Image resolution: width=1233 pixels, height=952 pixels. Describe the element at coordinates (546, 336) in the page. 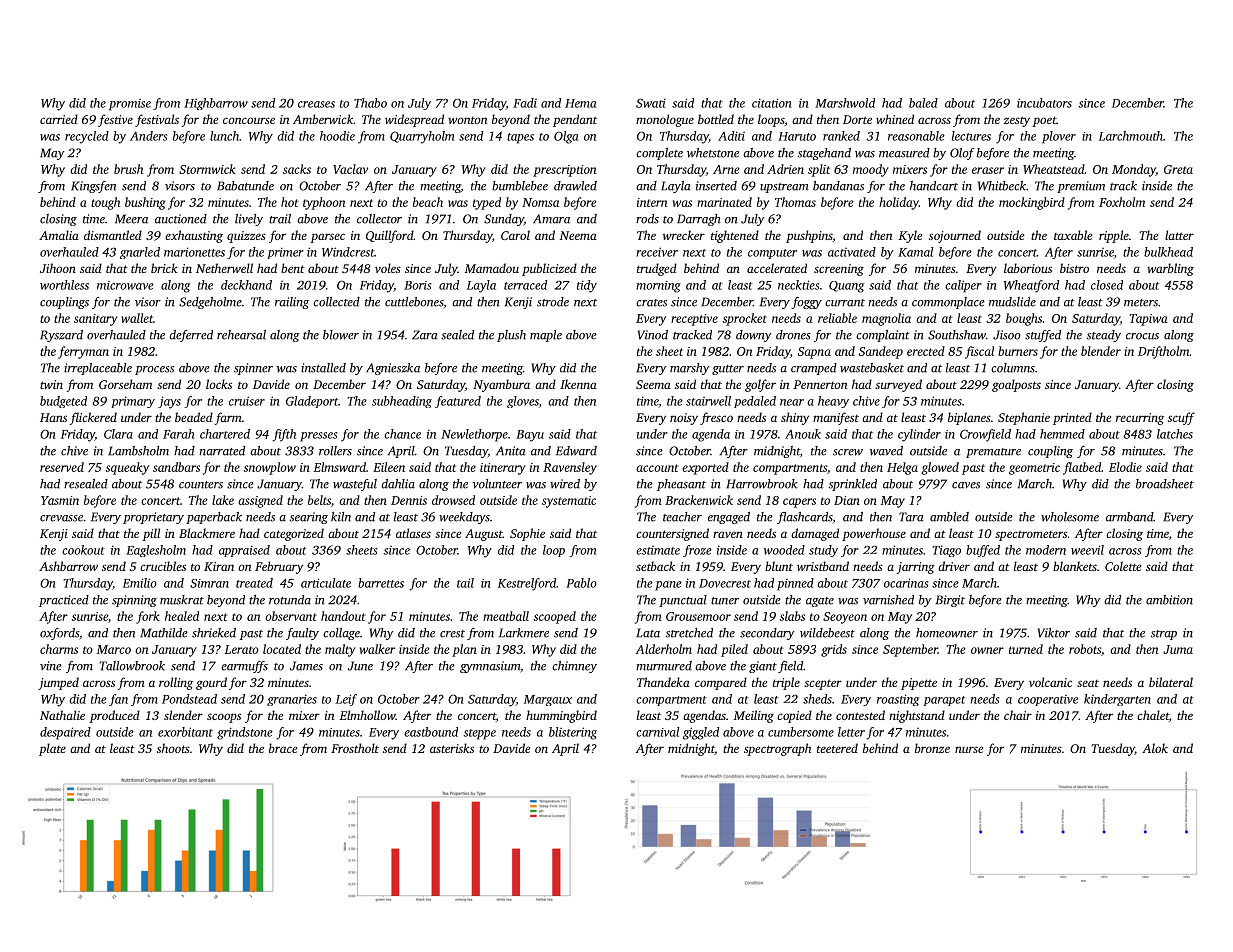

I see `maple` at that location.
